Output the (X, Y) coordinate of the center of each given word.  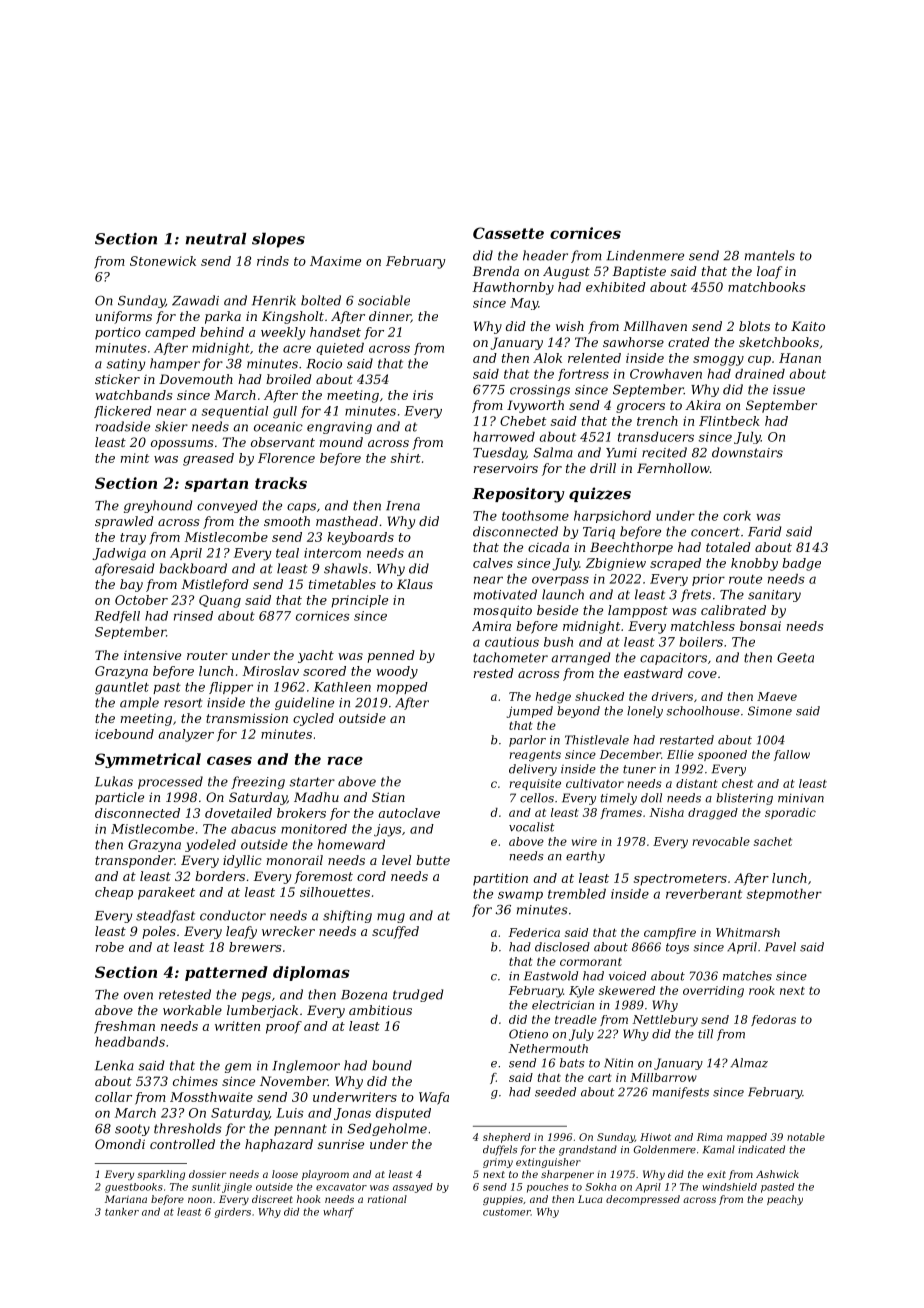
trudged (418, 995)
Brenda (495, 271)
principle (359, 601)
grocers (640, 408)
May (524, 304)
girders (233, 1213)
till (705, 1034)
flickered (123, 412)
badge (801, 564)
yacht (316, 656)
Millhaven (655, 326)
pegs (256, 997)
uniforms (124, 317)
